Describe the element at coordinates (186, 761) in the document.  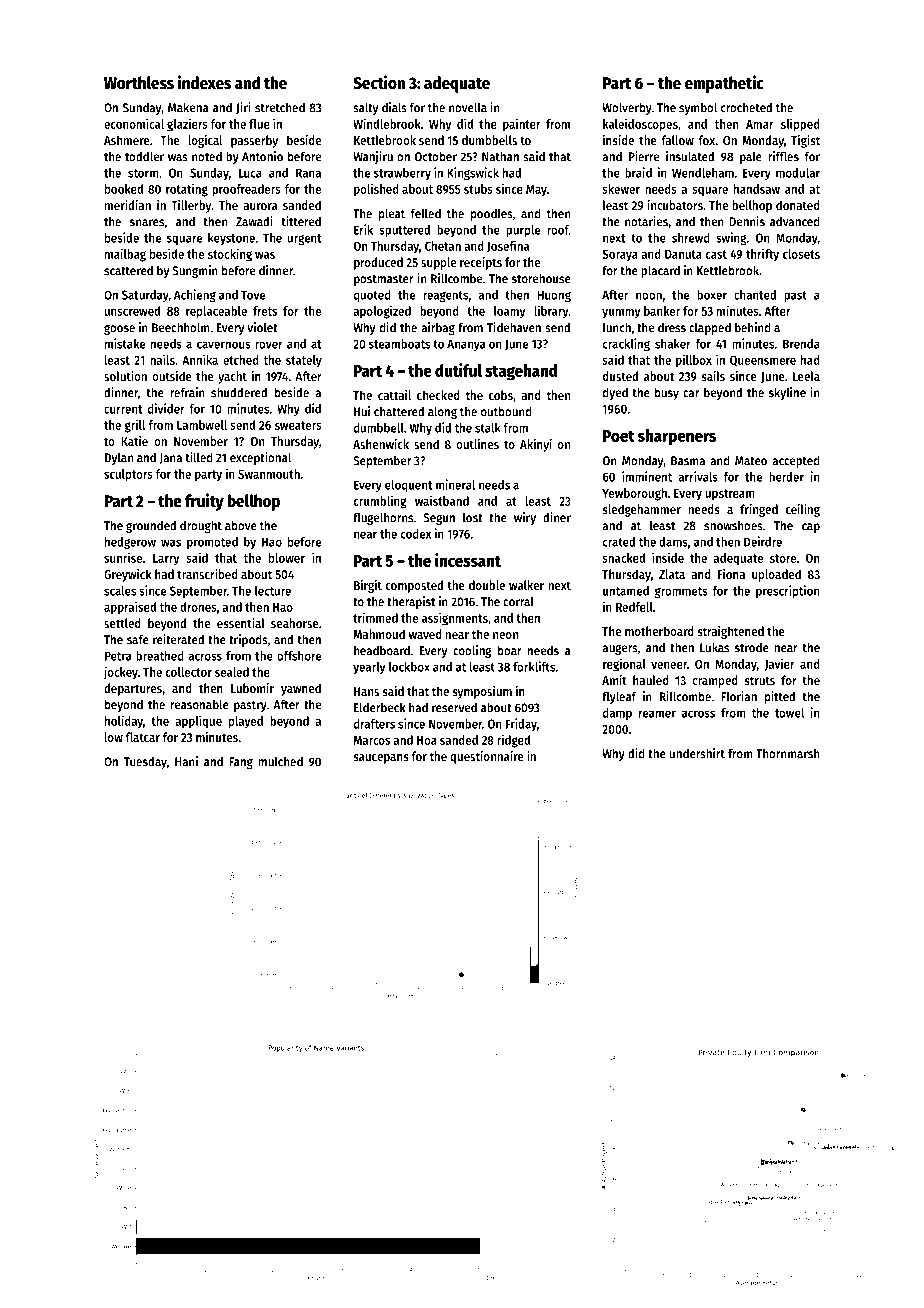
I see `Hani` at that location.
